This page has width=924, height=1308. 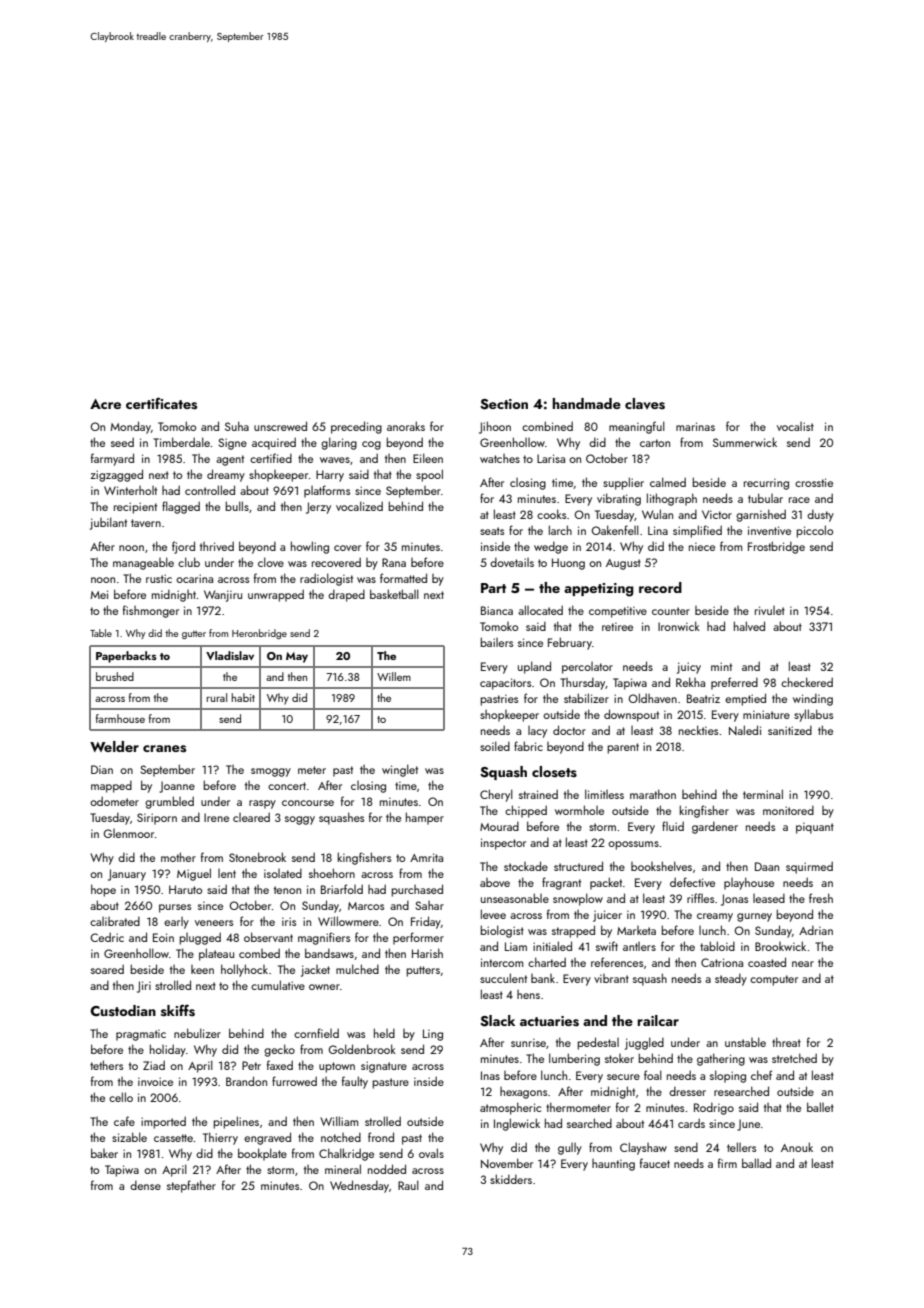 What do you see at coordinates (326, 579) in the page?
I see `radiologist` at bounding box center [326, 579].
